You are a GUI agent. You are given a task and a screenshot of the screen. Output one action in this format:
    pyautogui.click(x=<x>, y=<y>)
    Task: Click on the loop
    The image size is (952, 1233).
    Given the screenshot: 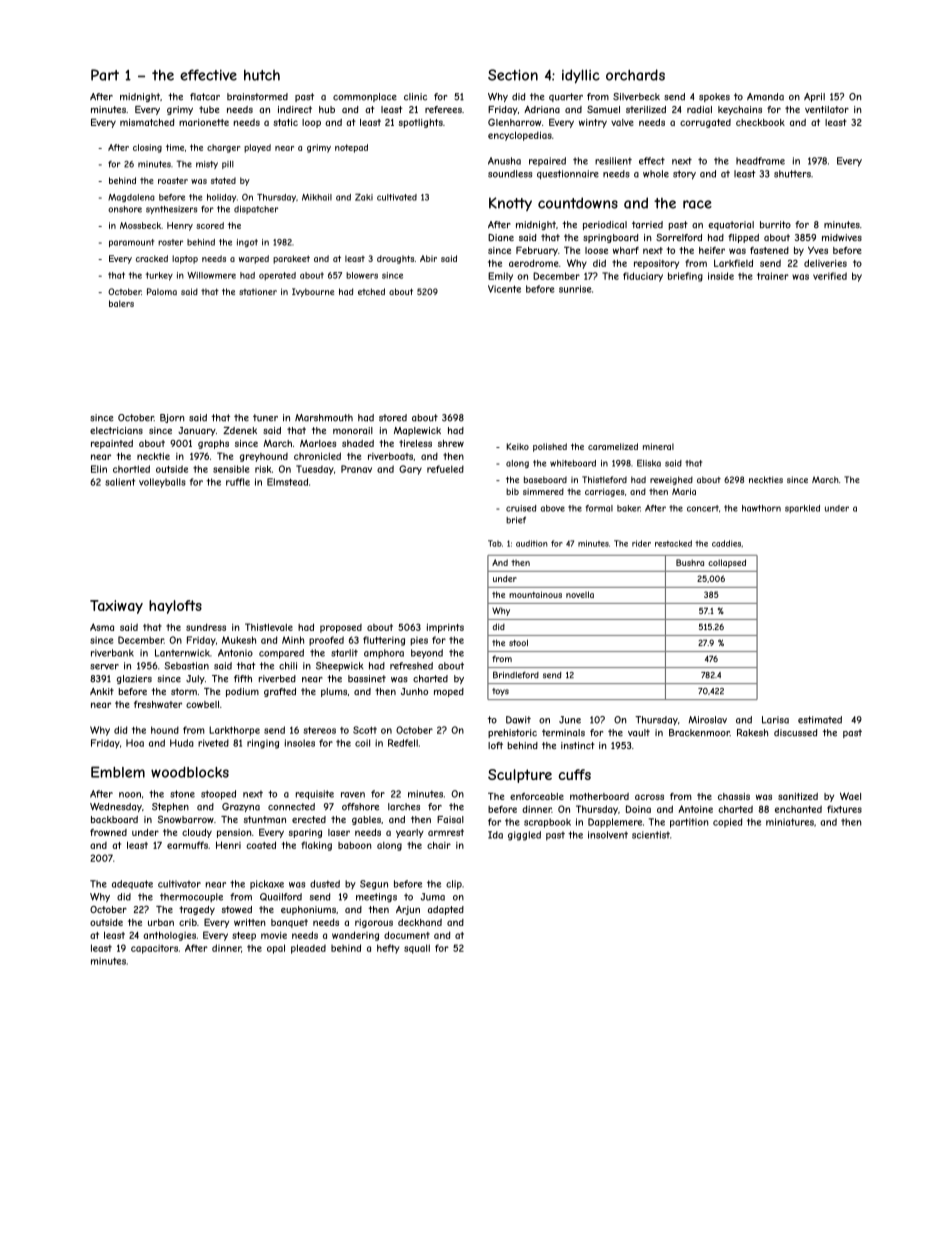 What is the action you would take?
    pyautogui.click(x=311, y=123)
